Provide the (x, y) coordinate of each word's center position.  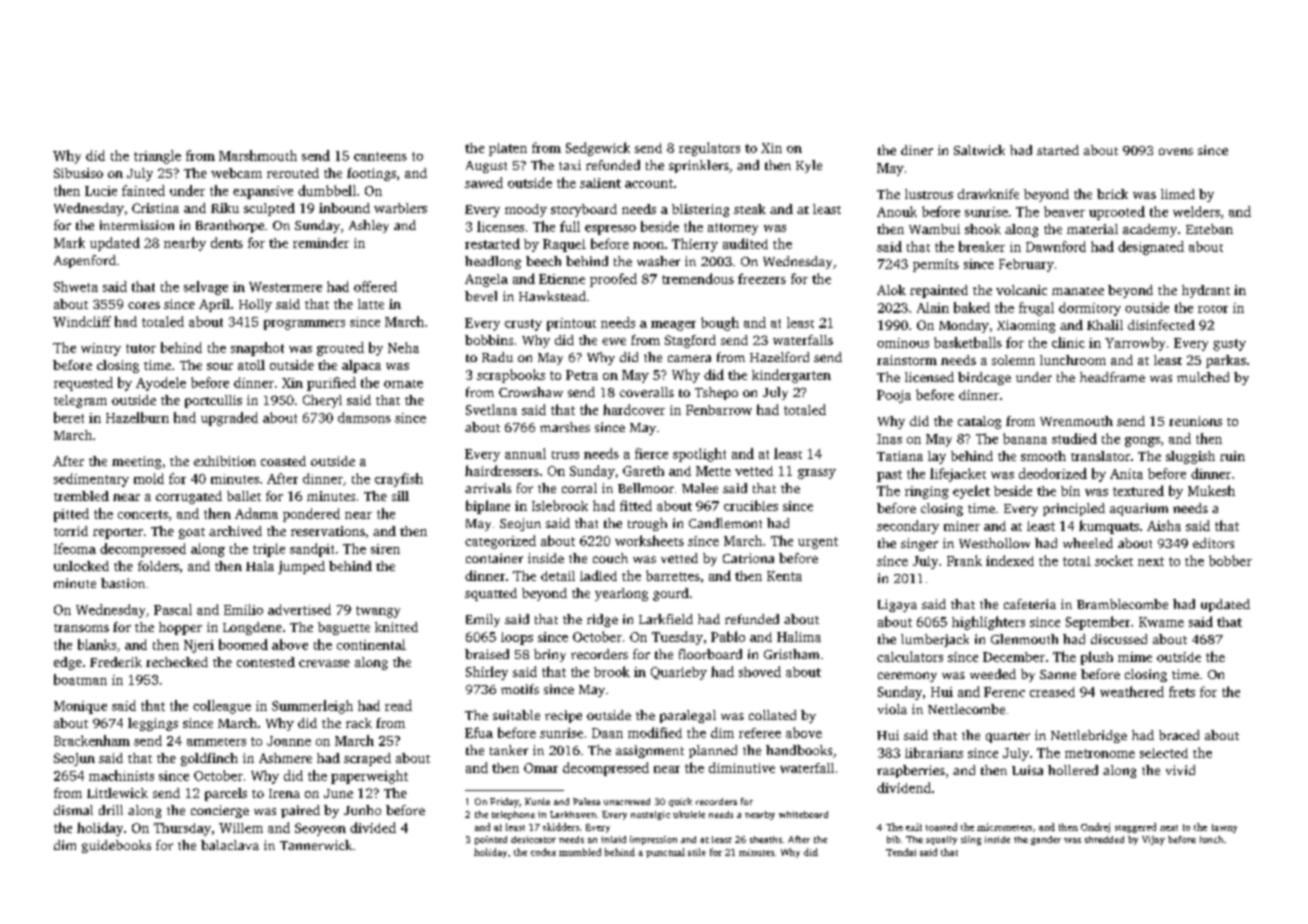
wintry (101, 349)
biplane (488, 507)
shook (983, 229)
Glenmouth (1024, 639)
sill (400, 496)
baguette (344, 628)
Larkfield (666, 619)
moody (526, 210)
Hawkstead (552, 296)
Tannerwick (316, 845)
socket (1114, 560)
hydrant (1206, 291)
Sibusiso (78, 173)
